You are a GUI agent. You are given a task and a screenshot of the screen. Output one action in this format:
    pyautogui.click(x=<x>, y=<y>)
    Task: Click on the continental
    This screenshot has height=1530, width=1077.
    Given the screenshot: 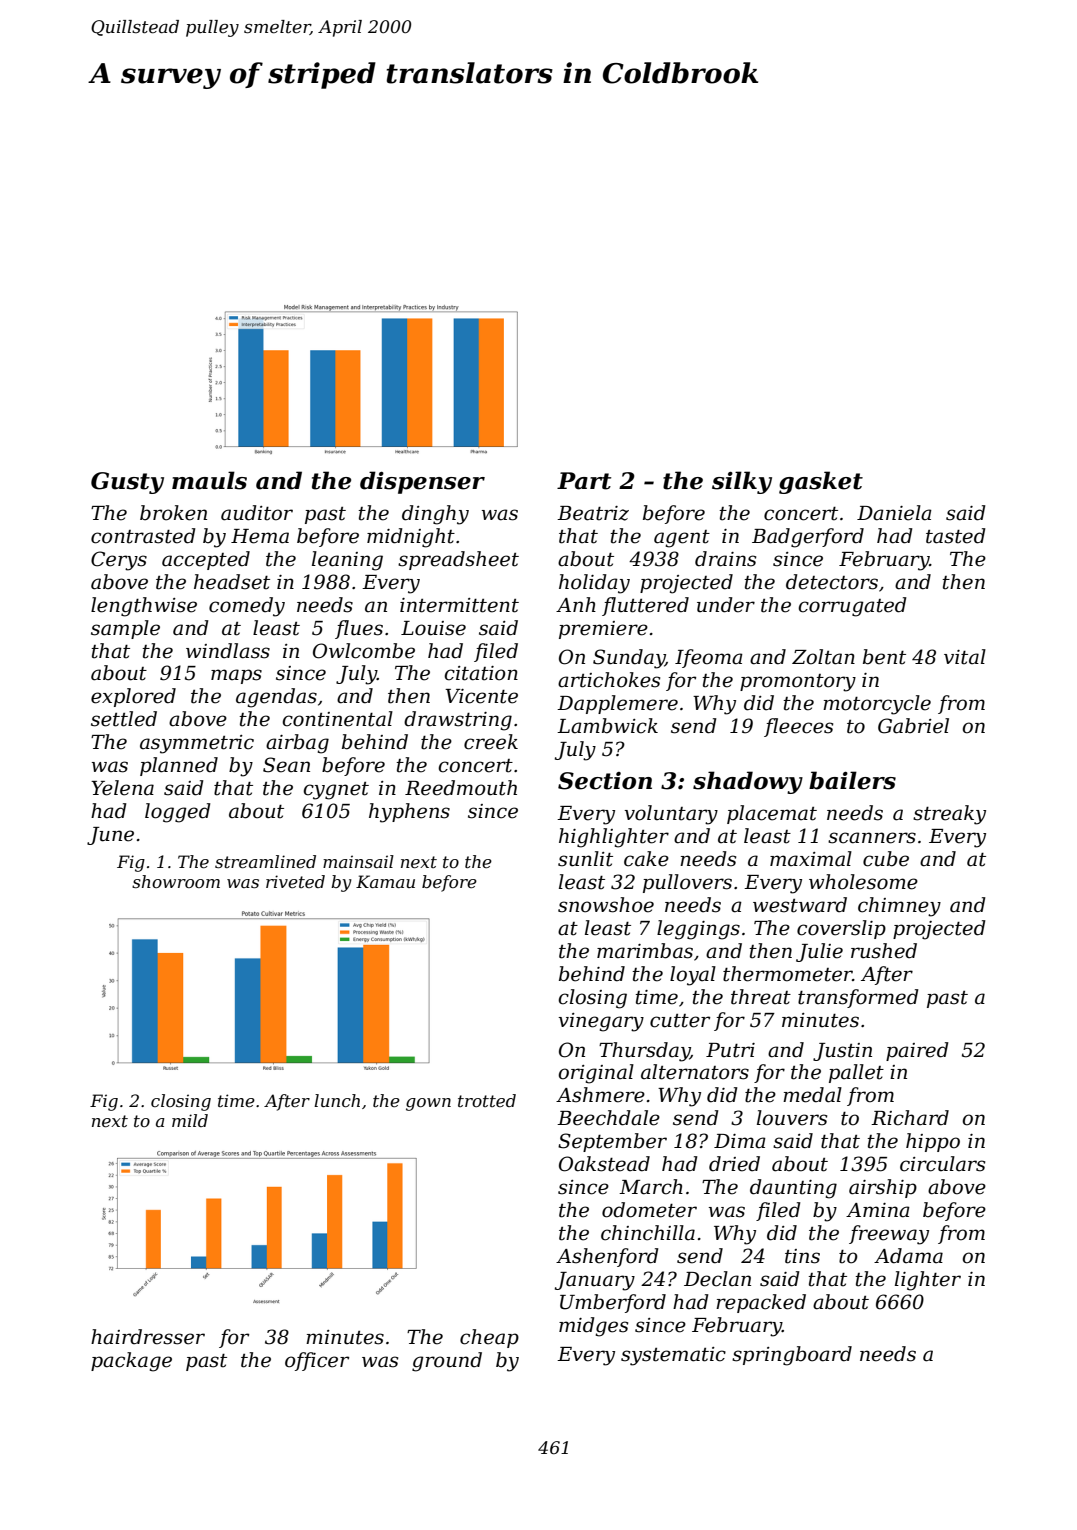 What is the action you would take?
    pyautogui.click(x=337, y=719)
